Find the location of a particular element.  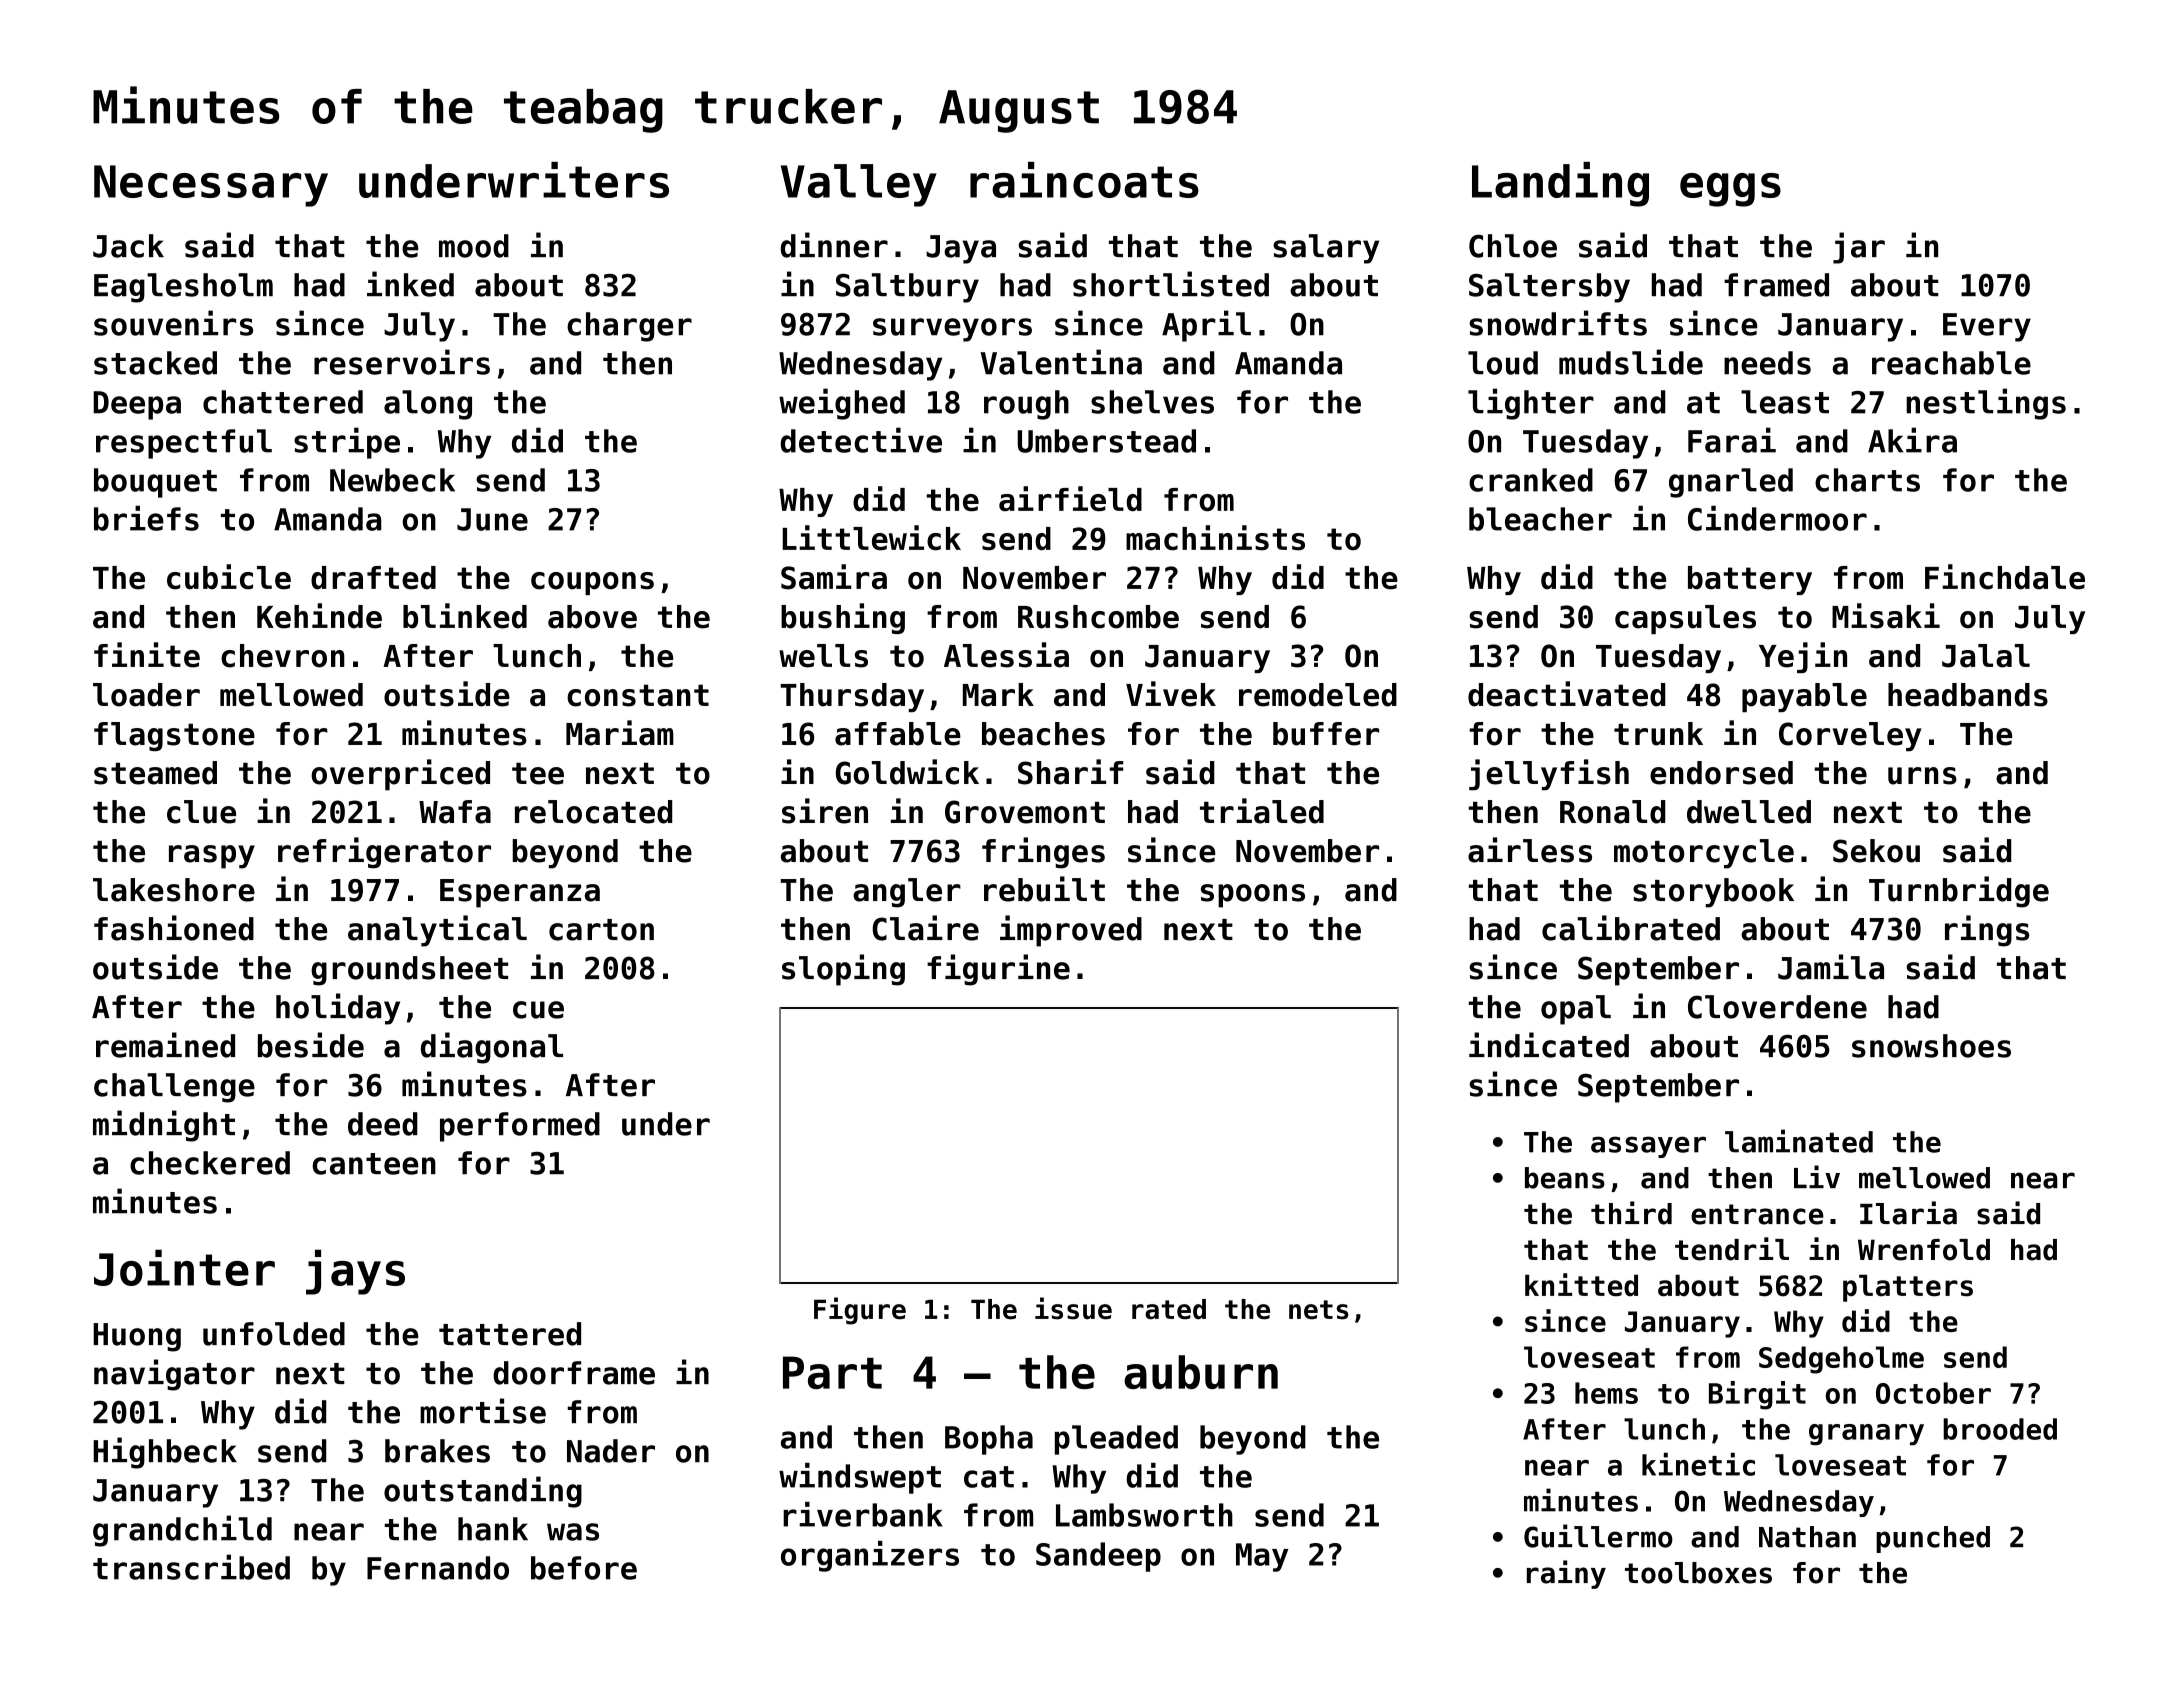

remodeled is located at coordinates (1318, 695).
